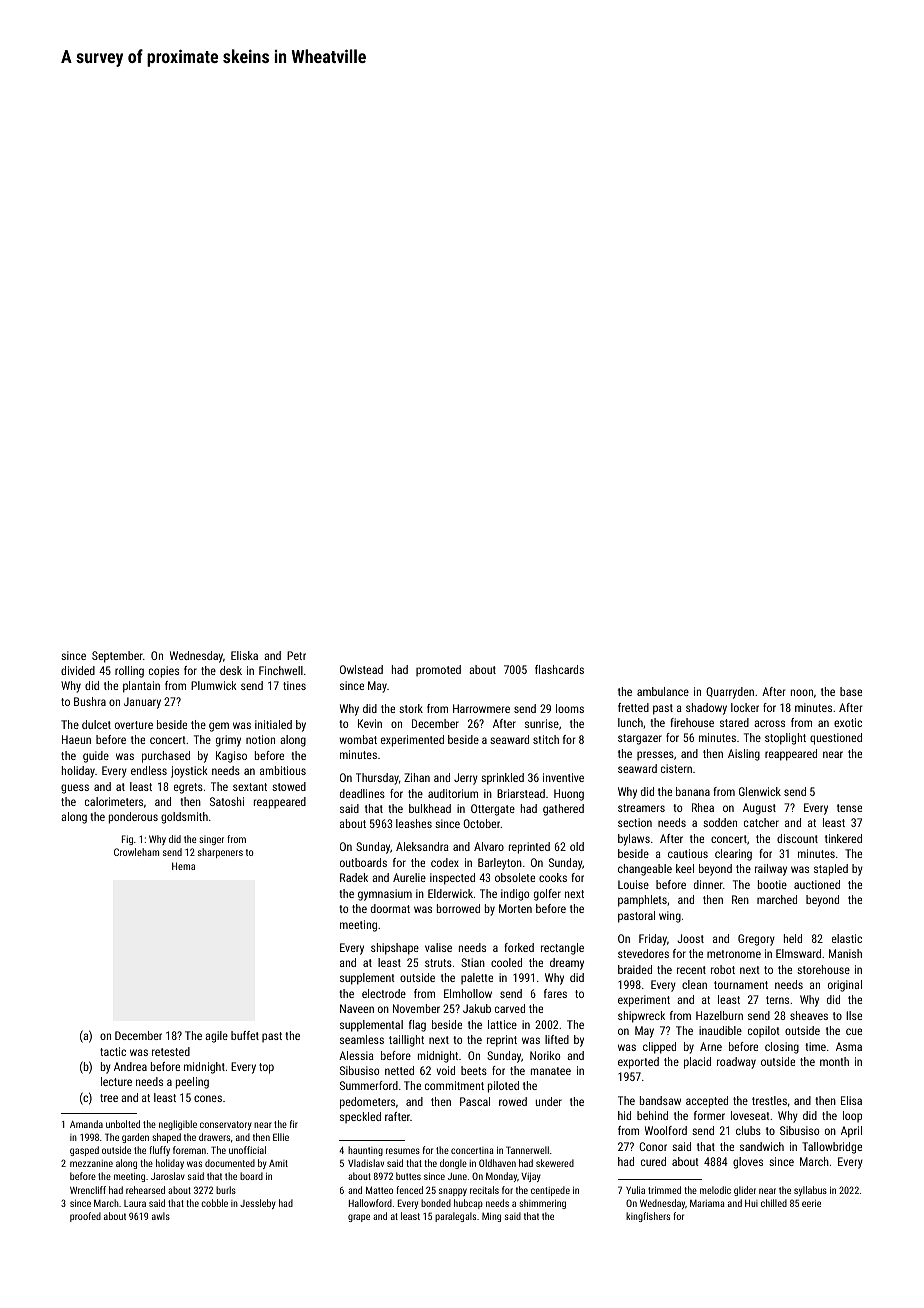  What do you see at coordinates (854, 1015) in the screenshot?
I see `Ilse` at bounding box center [854, 1015].
